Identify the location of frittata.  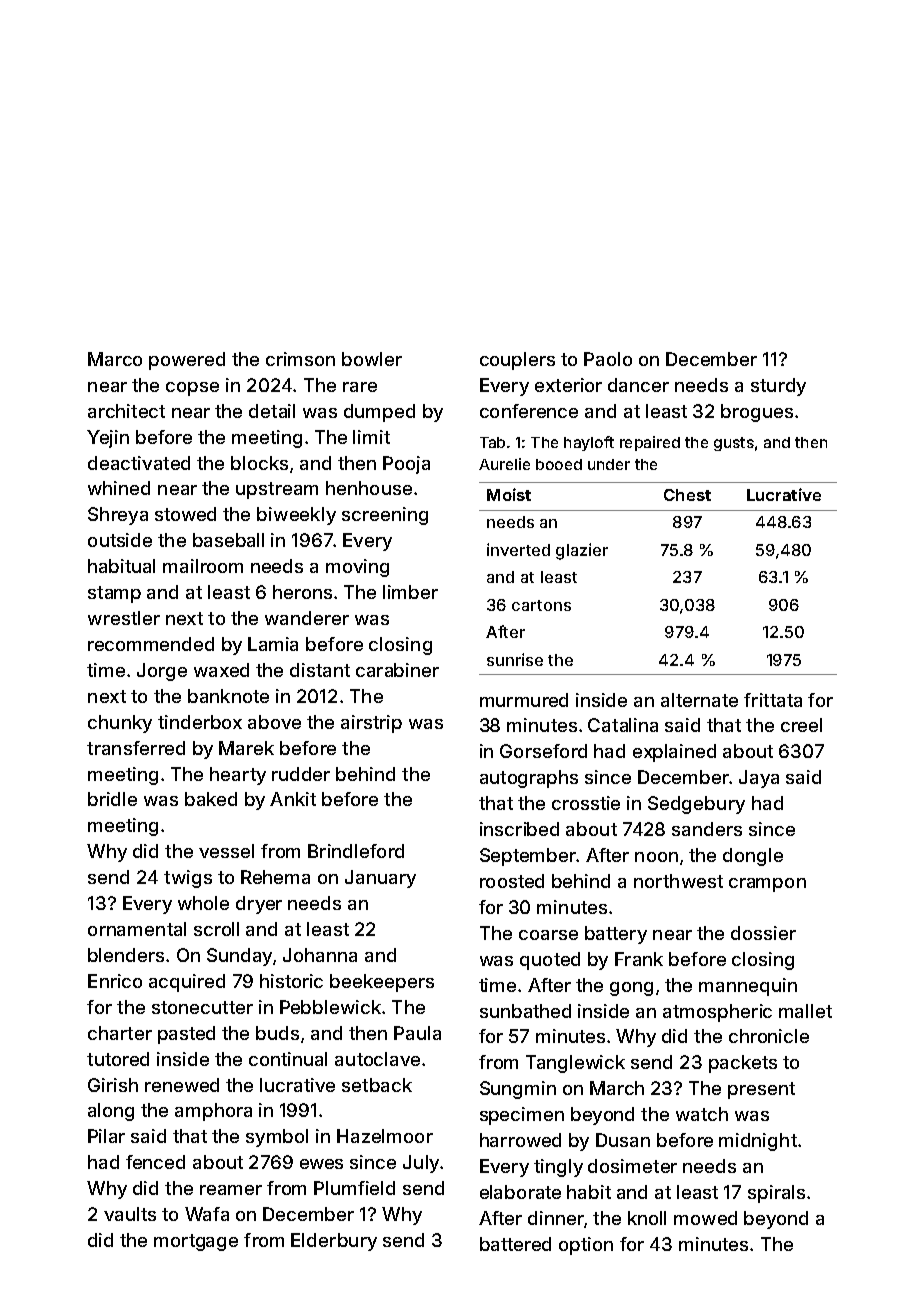
(773, 700).
